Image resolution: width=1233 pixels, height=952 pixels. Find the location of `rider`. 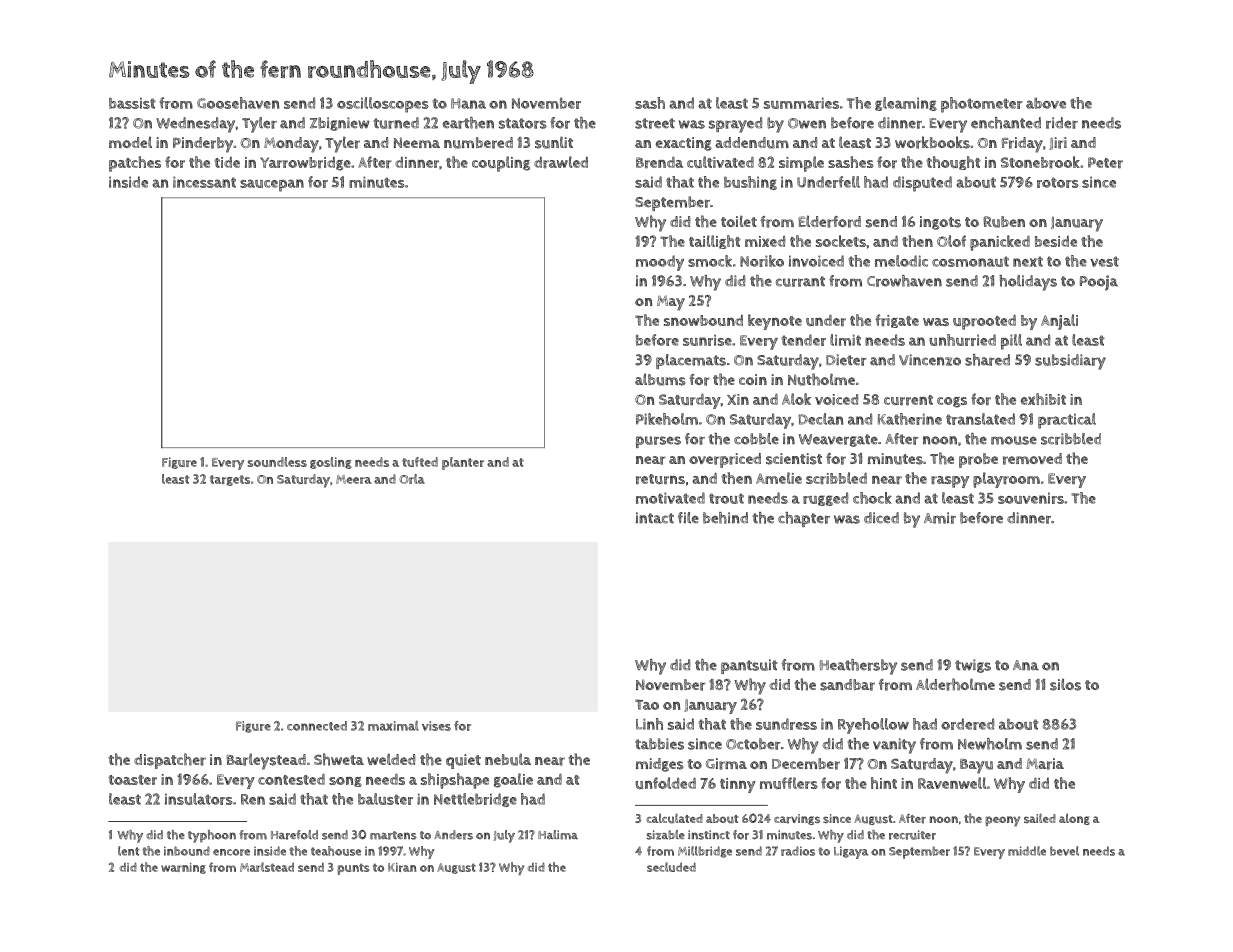

rider is located at coordinates (1062, 123).
